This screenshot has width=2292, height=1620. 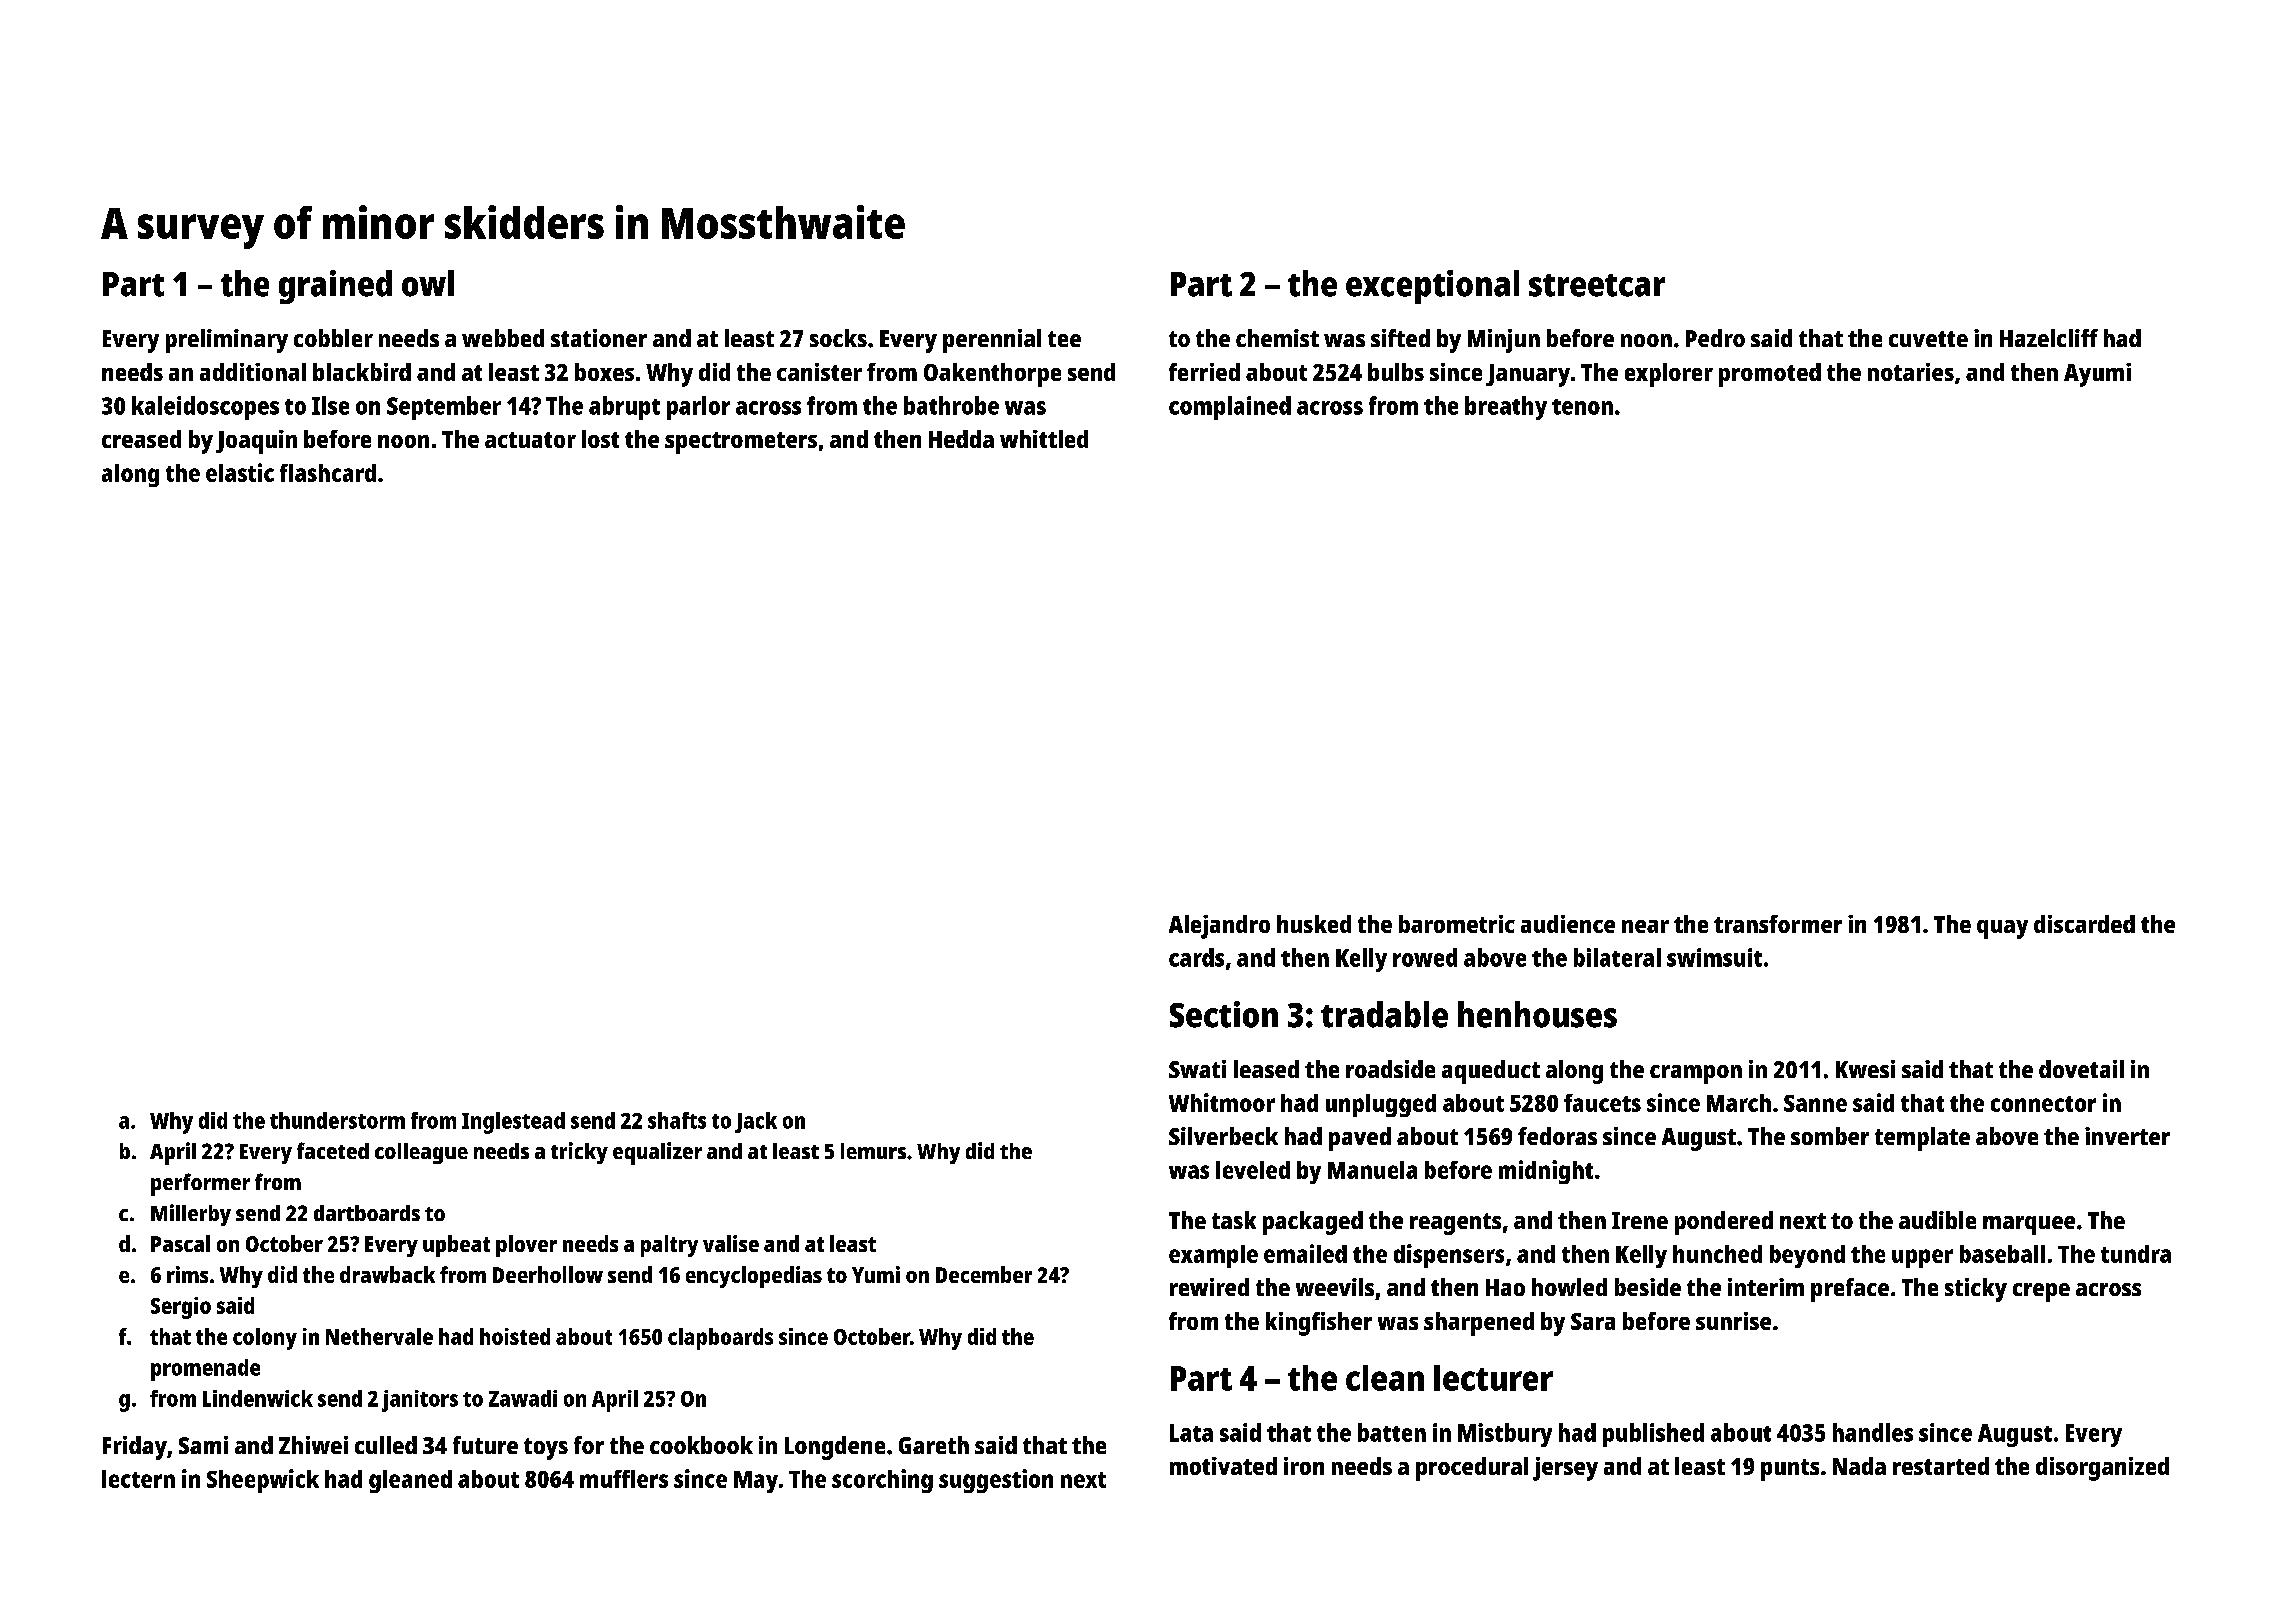 What do you see at coordinates (2049, 338) in the screenshot?
I see `Hazelcliff` at bounding box center [2049, 338].
